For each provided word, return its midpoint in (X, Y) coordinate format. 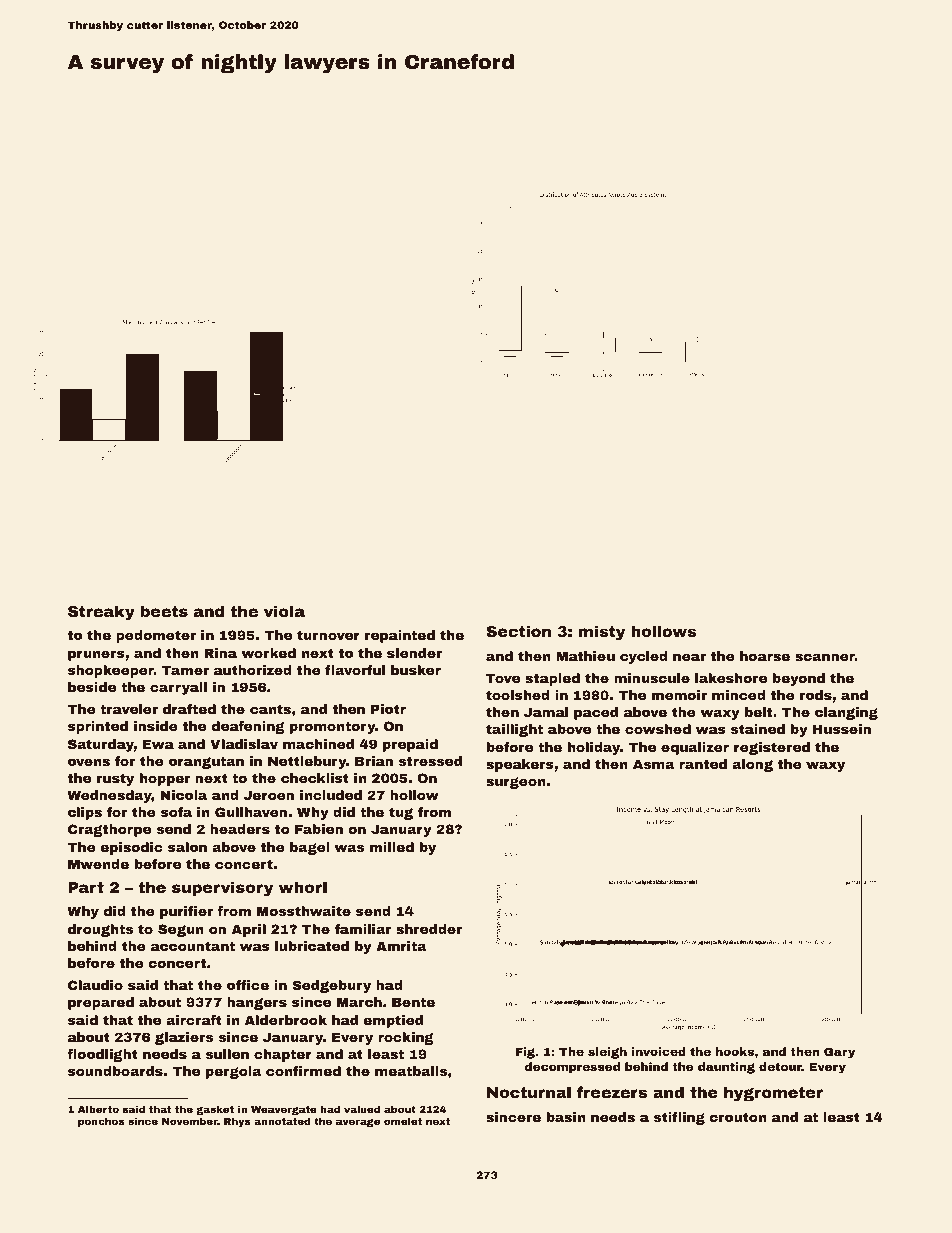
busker (416, 670)
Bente (413, 1002)
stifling (679, 1118)
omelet (403, 1121)
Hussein (842, 729)
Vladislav (244, 744)
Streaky (101, 613)
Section (519, 631)
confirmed (303, 1071)
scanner (825, 657)
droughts (100, 930)
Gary (839, 1053)
